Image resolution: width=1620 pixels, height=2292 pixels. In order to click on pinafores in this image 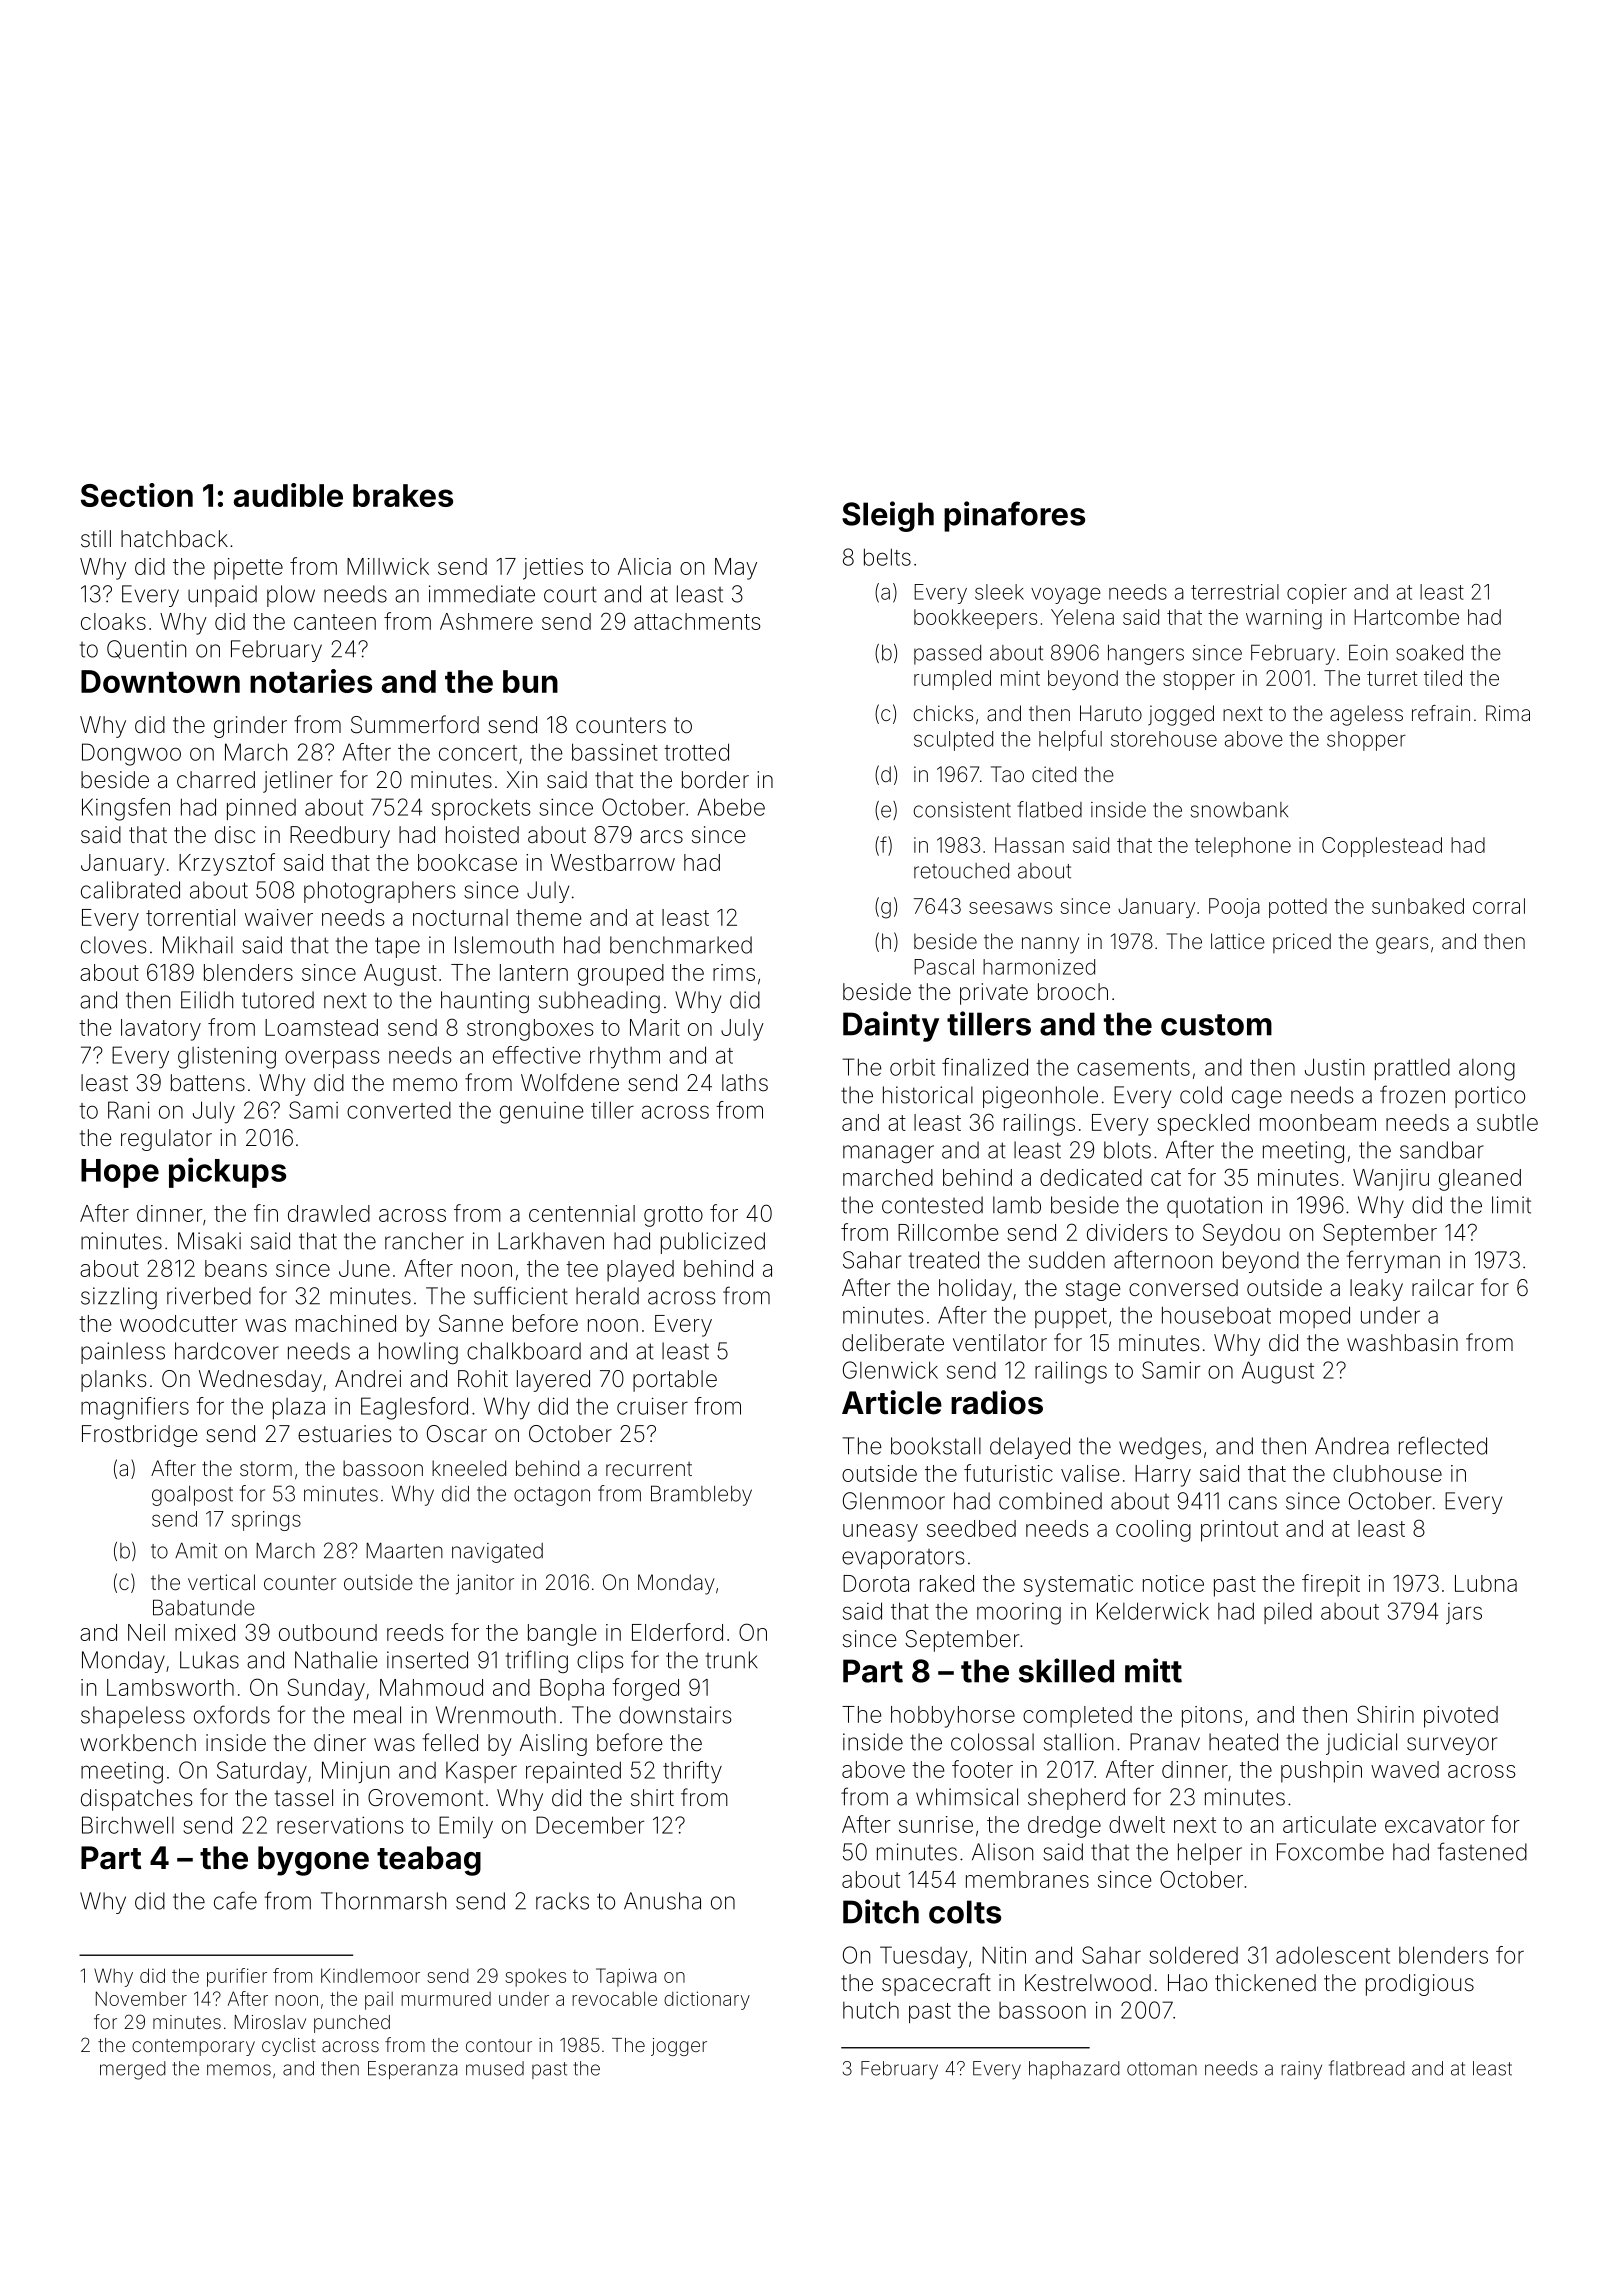, I will do `click(1014, 516)`.
